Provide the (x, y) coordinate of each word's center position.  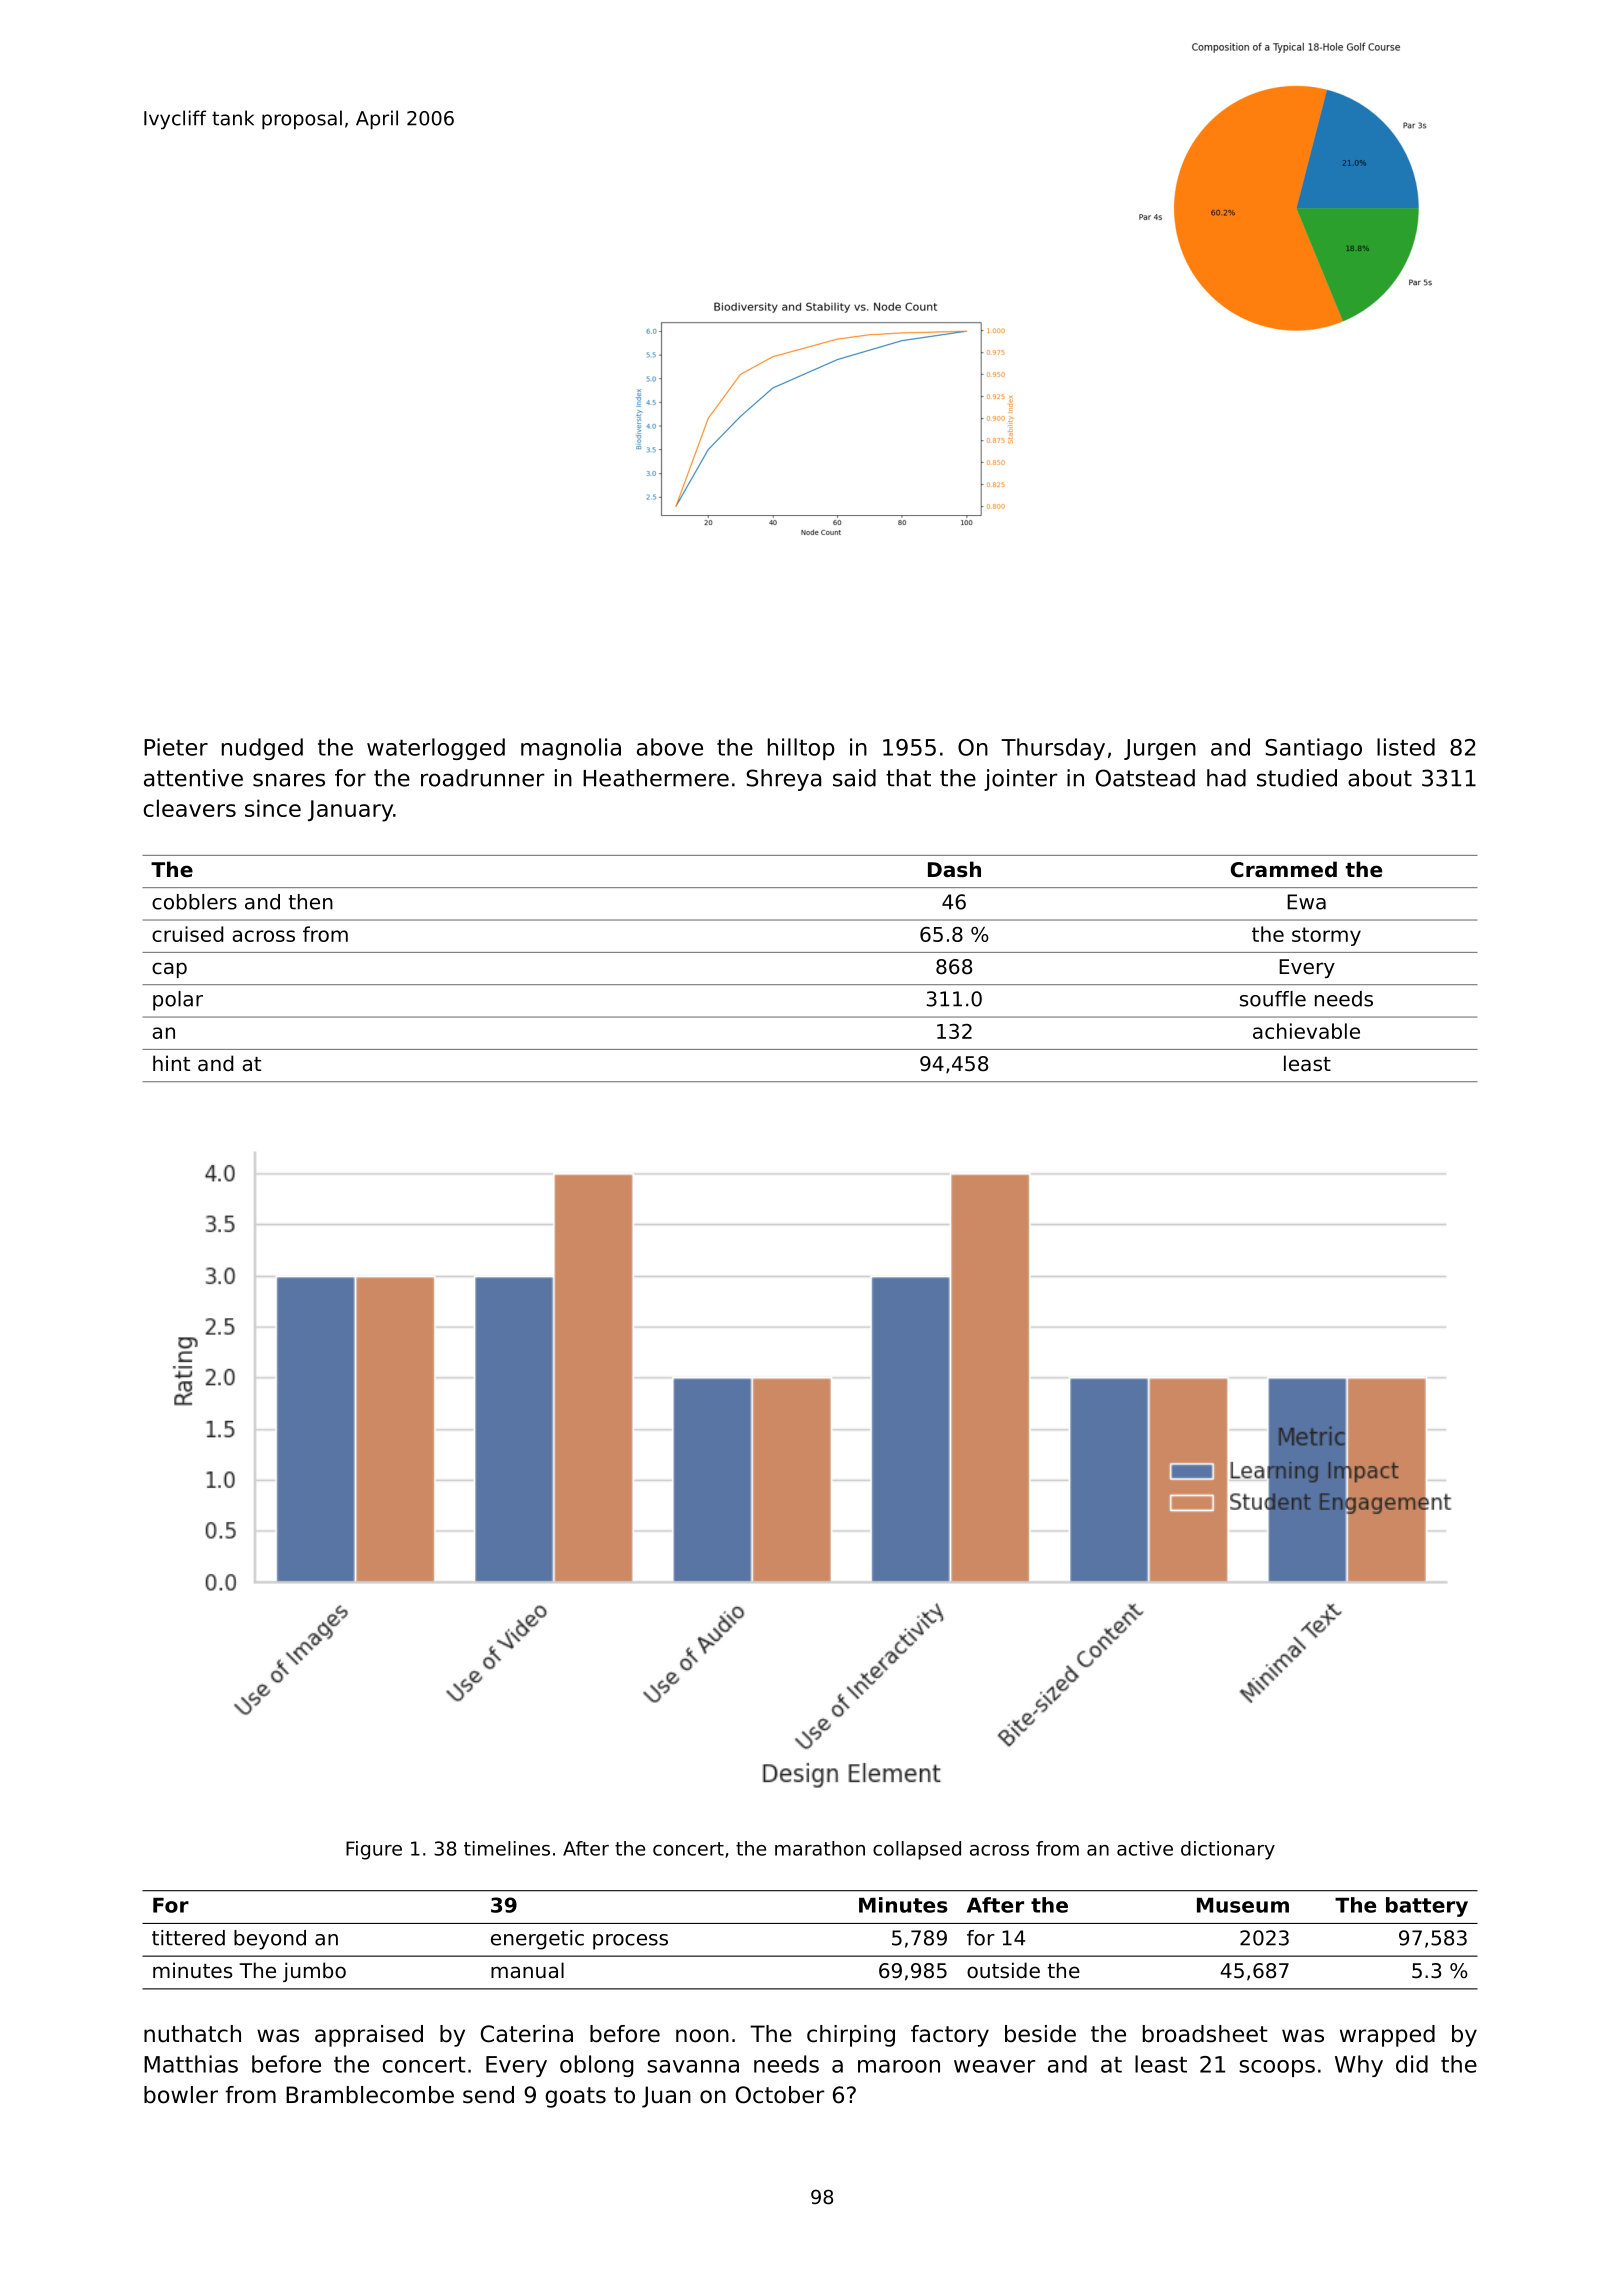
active (1145, 1848)
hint (171, 1063)
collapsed (917, 1850)
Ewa (1306, 902)
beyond (270, 1940)
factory (950, 2036)
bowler (181, 2095)
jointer (1020, 780)
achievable (1306, 1031)
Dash (954, 869)
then (311, 902)
